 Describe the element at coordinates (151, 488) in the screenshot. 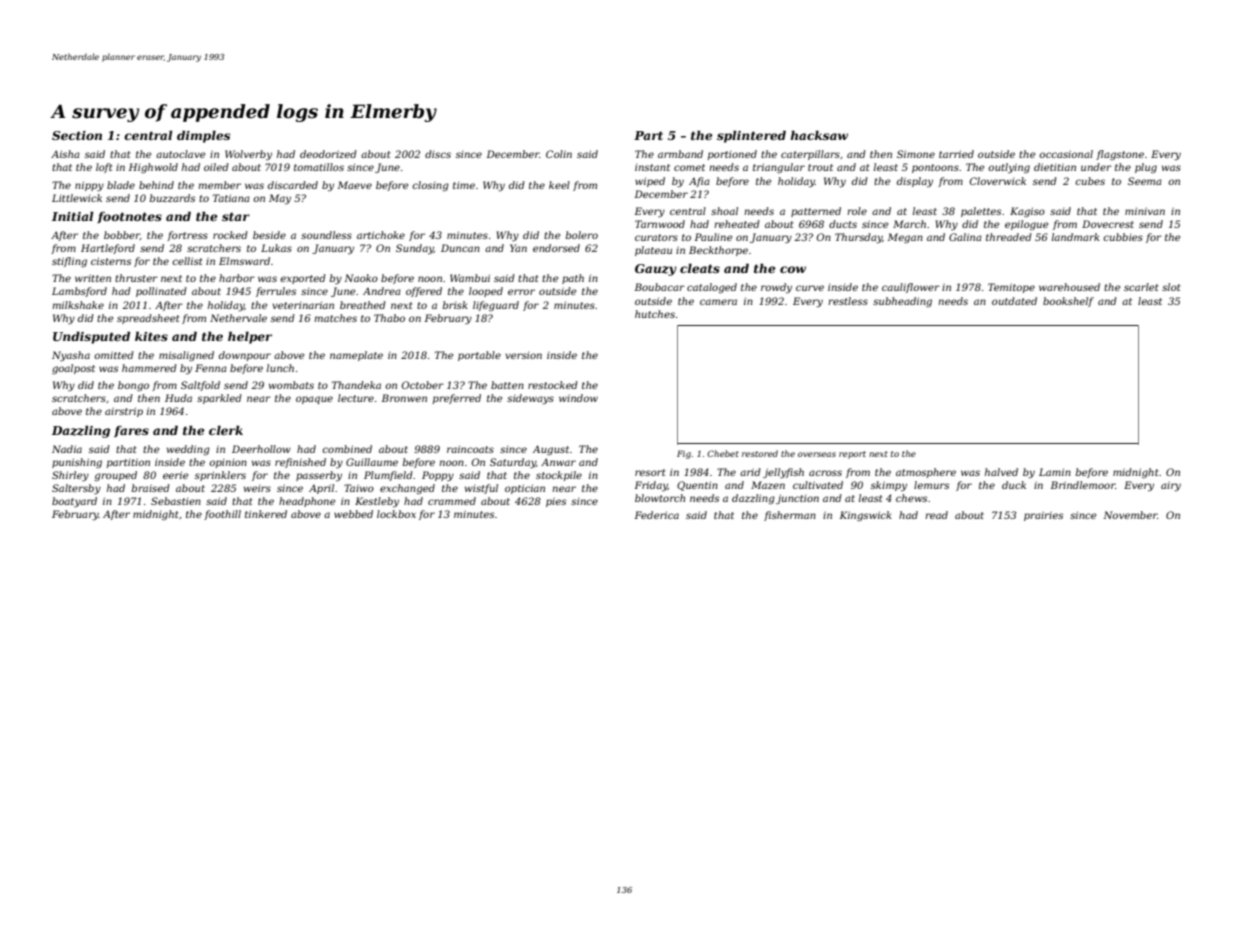

I see `braised` at that location.
